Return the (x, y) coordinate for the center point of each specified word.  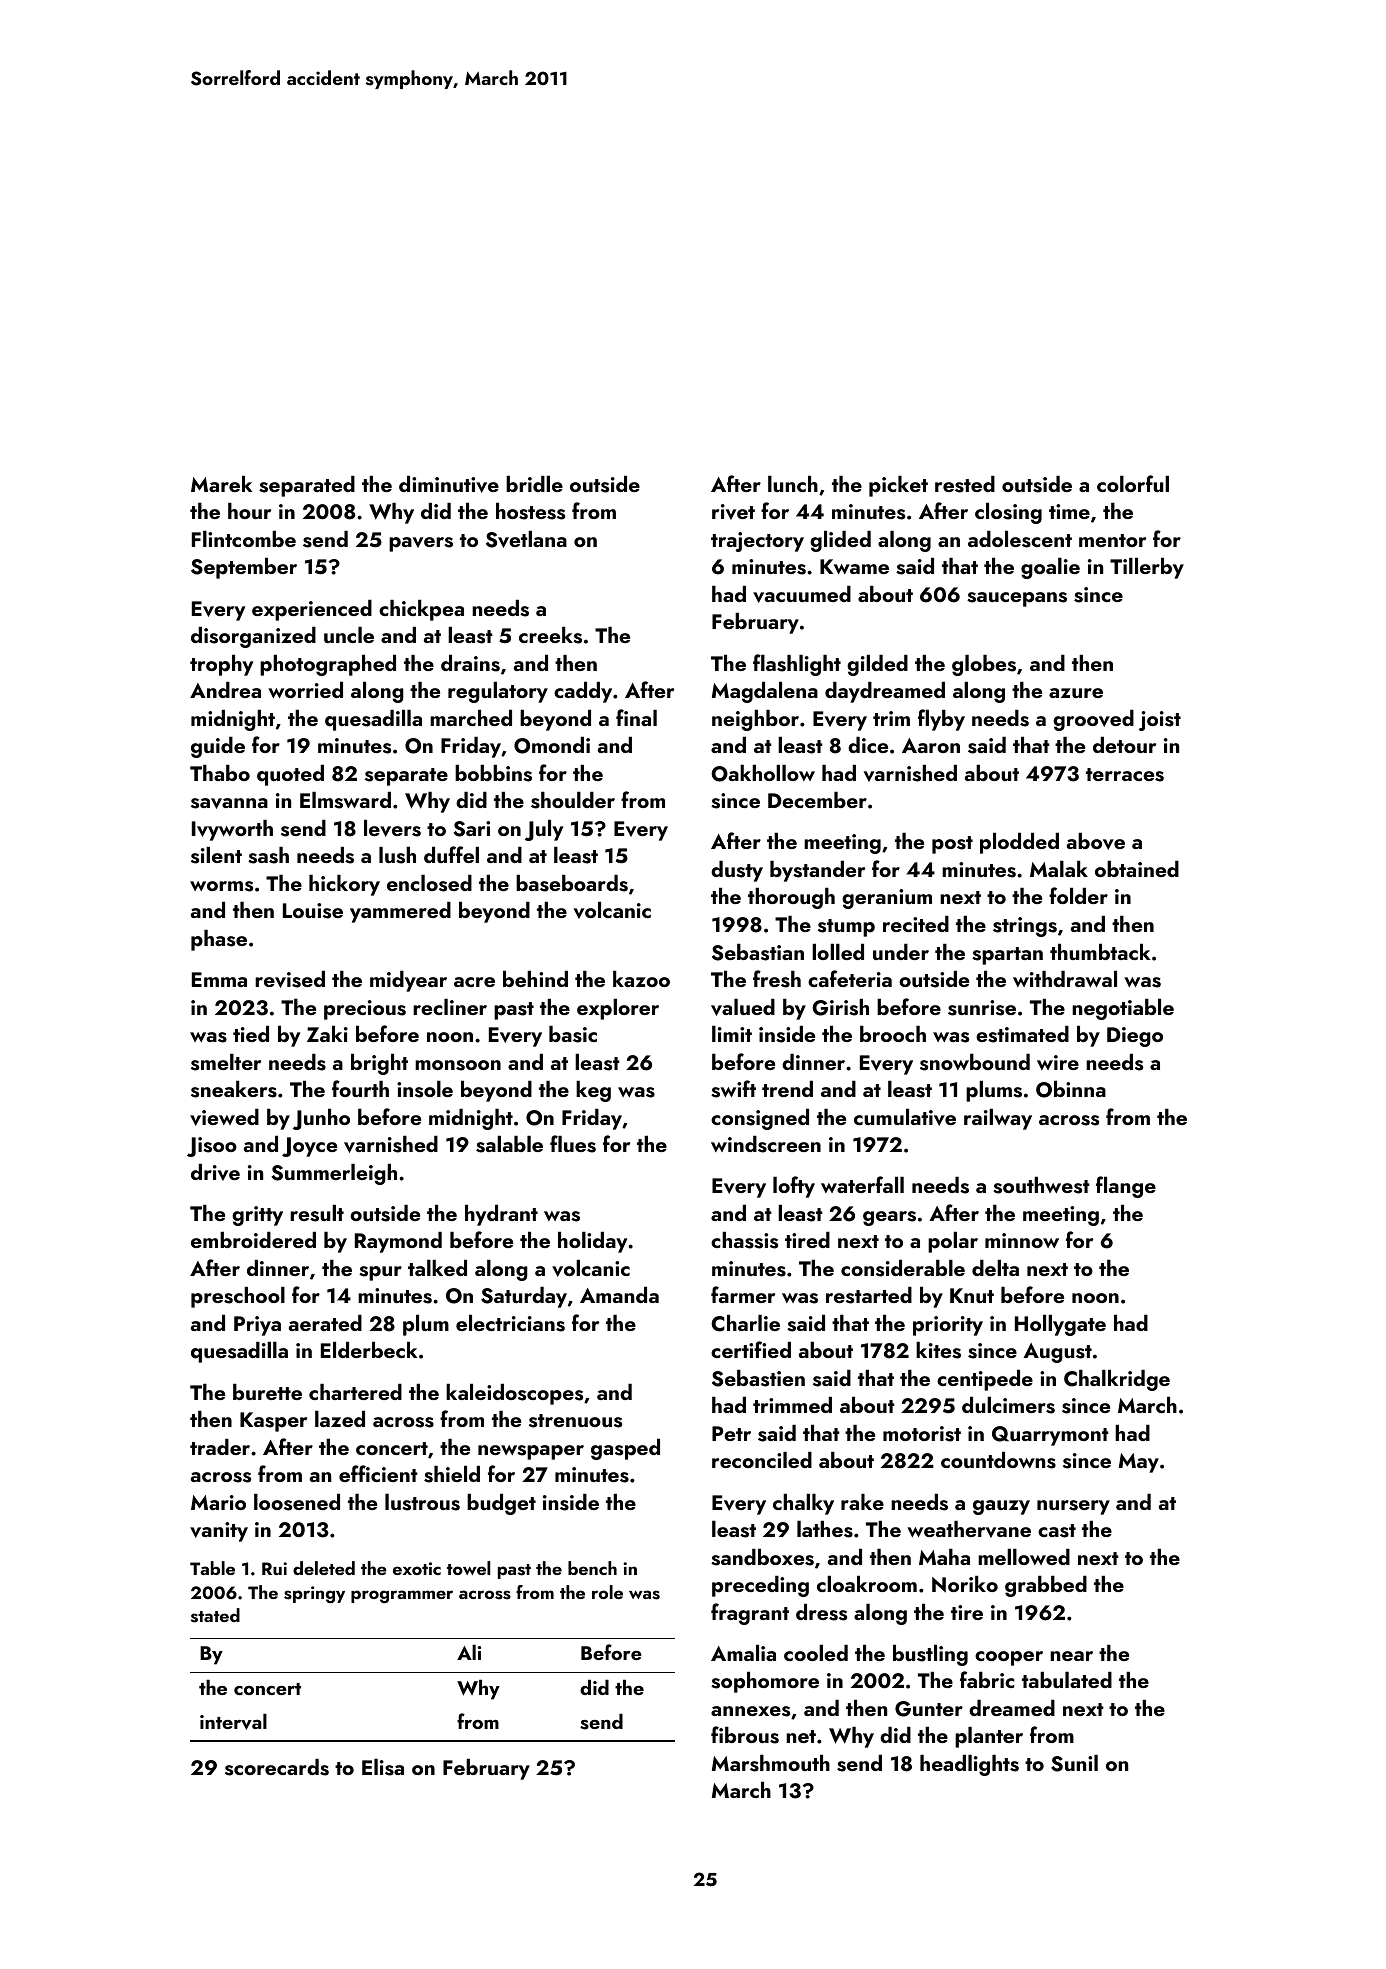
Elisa (383, 1767)
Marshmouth (771, 1763)
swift (733, 1089)
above (1096, 841)
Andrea (225, 689)
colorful (1133, 483)
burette (267, 1391)
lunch (793, 483)
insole (425, 1089)
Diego (1135, 1037)
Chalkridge (1117, 1380)
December (817, 799)
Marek (221, 483)
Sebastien (758, 1378)
